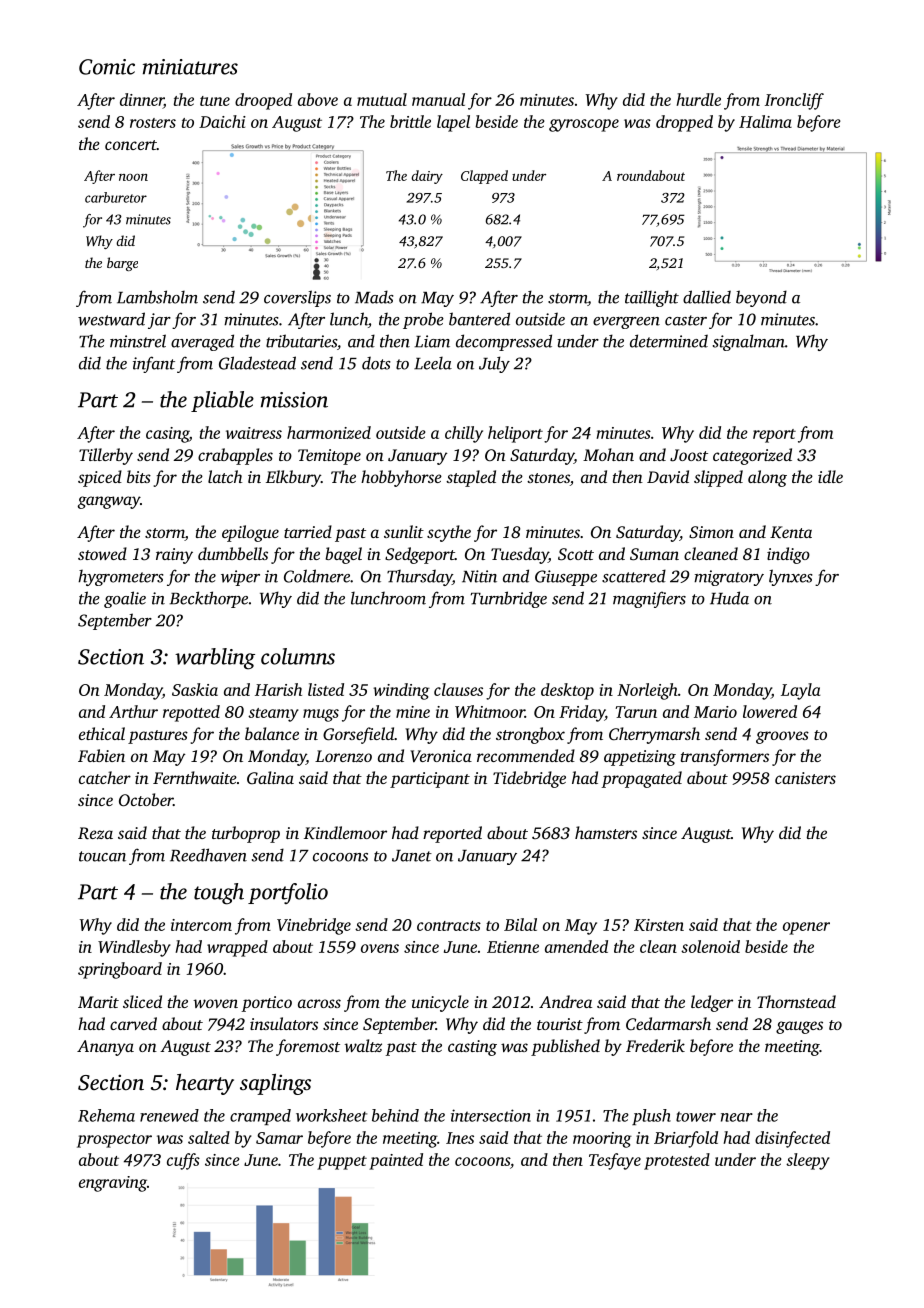 Image resolution: width=924 pixels, height=1308 pixels. Describe the element at coordinates (725, 757) in the document. I see `transformers` at that location.
